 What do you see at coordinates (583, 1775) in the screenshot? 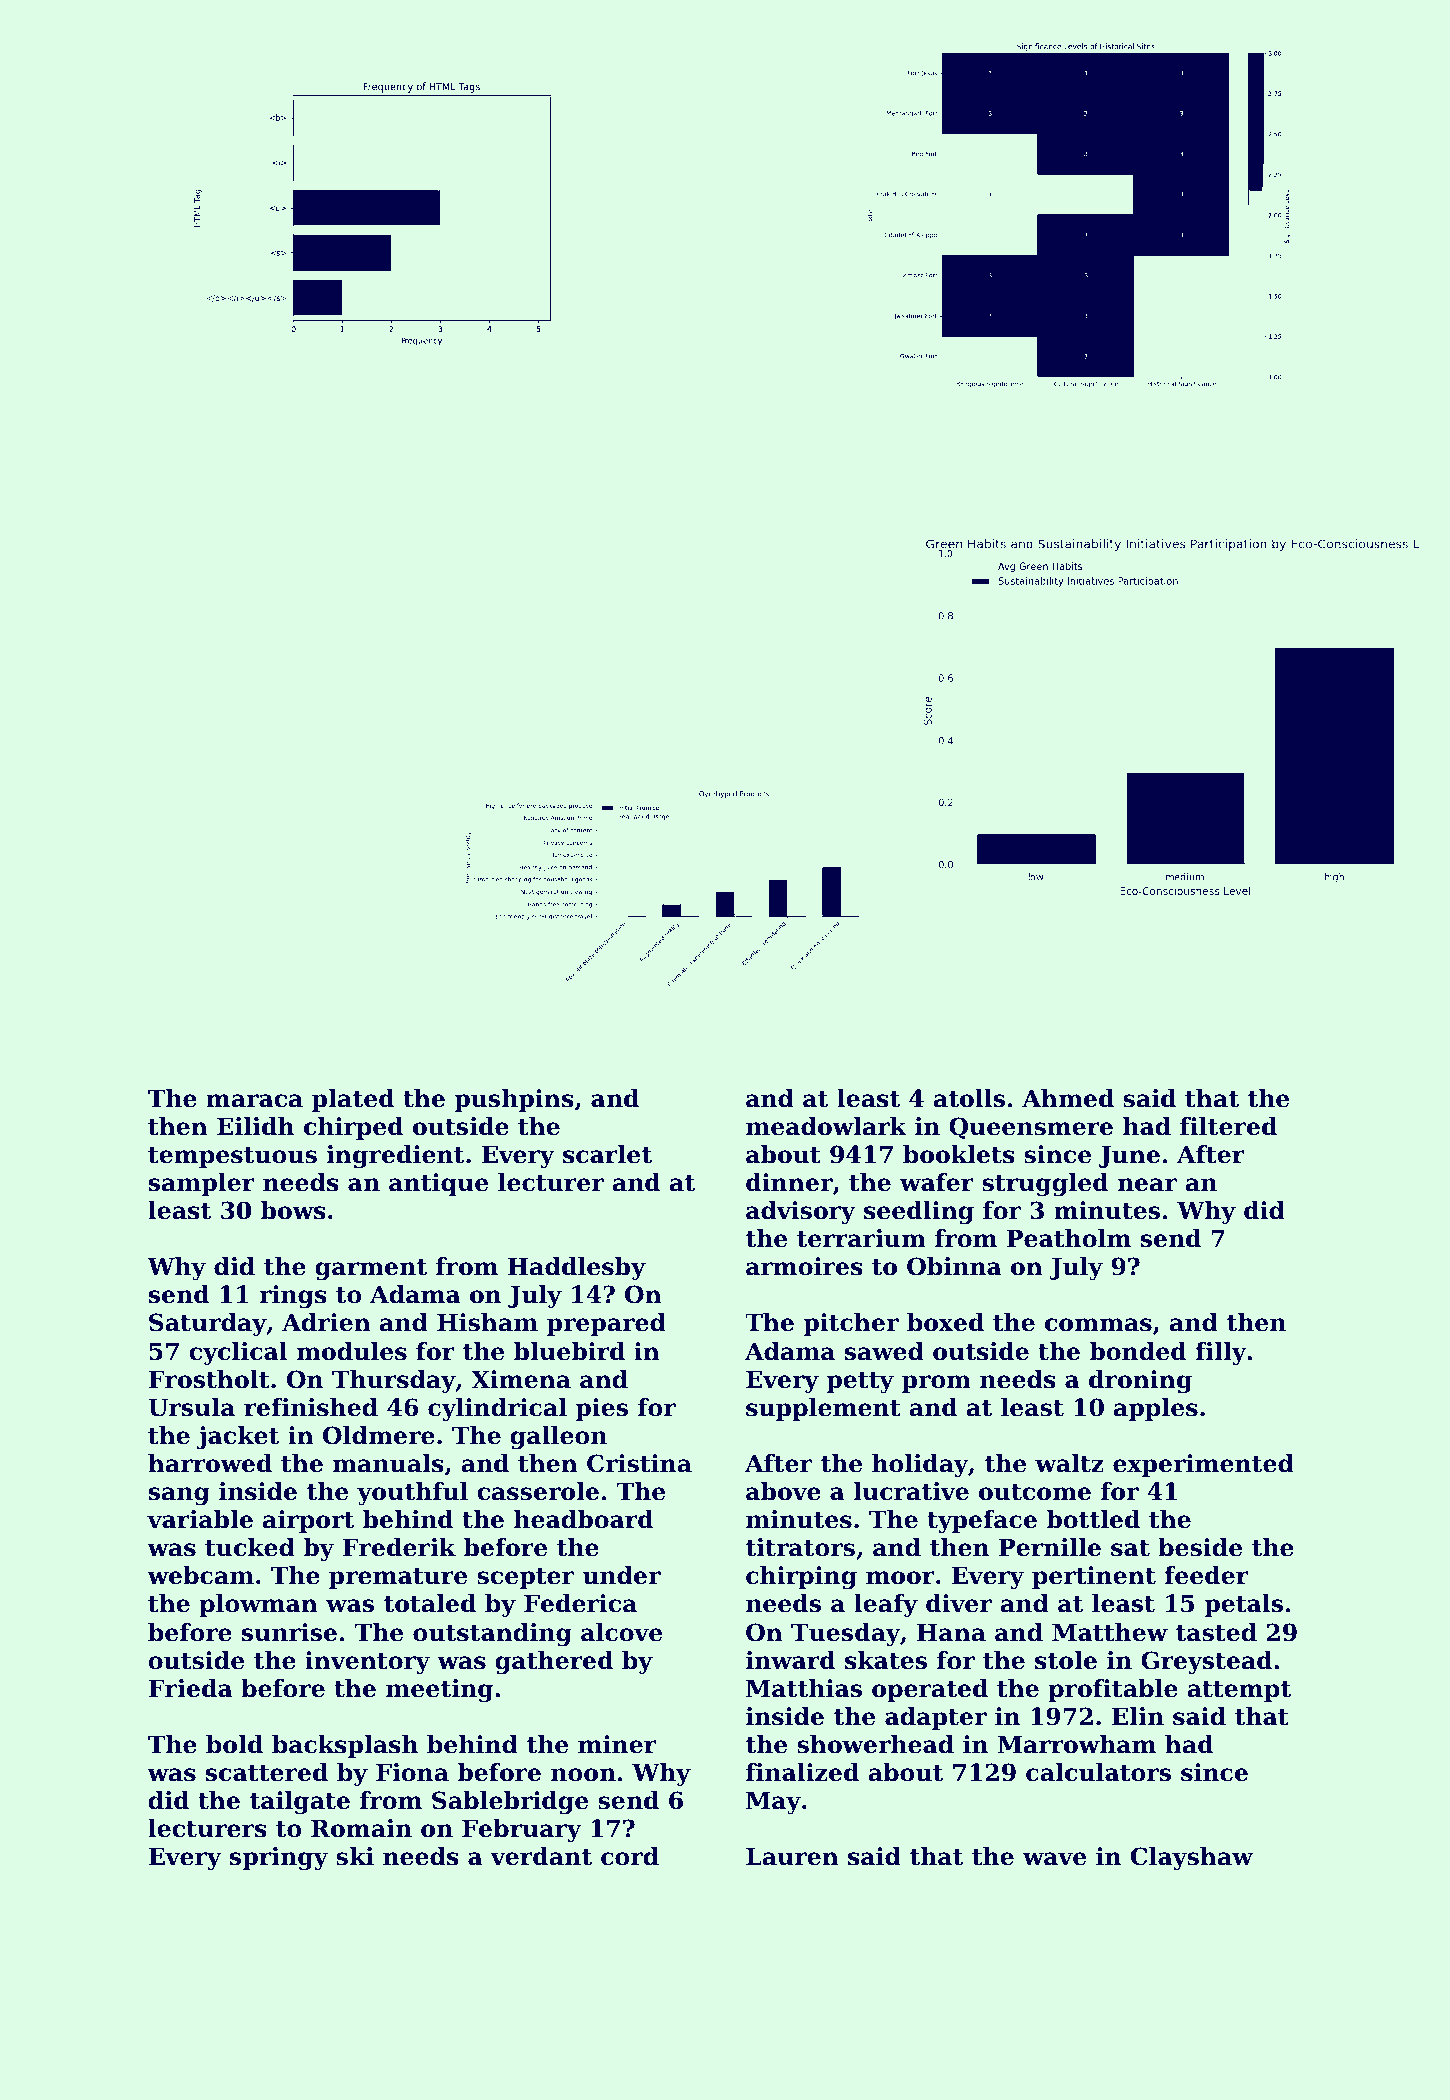
I see `noon` at bounding box center [583, 1775].
